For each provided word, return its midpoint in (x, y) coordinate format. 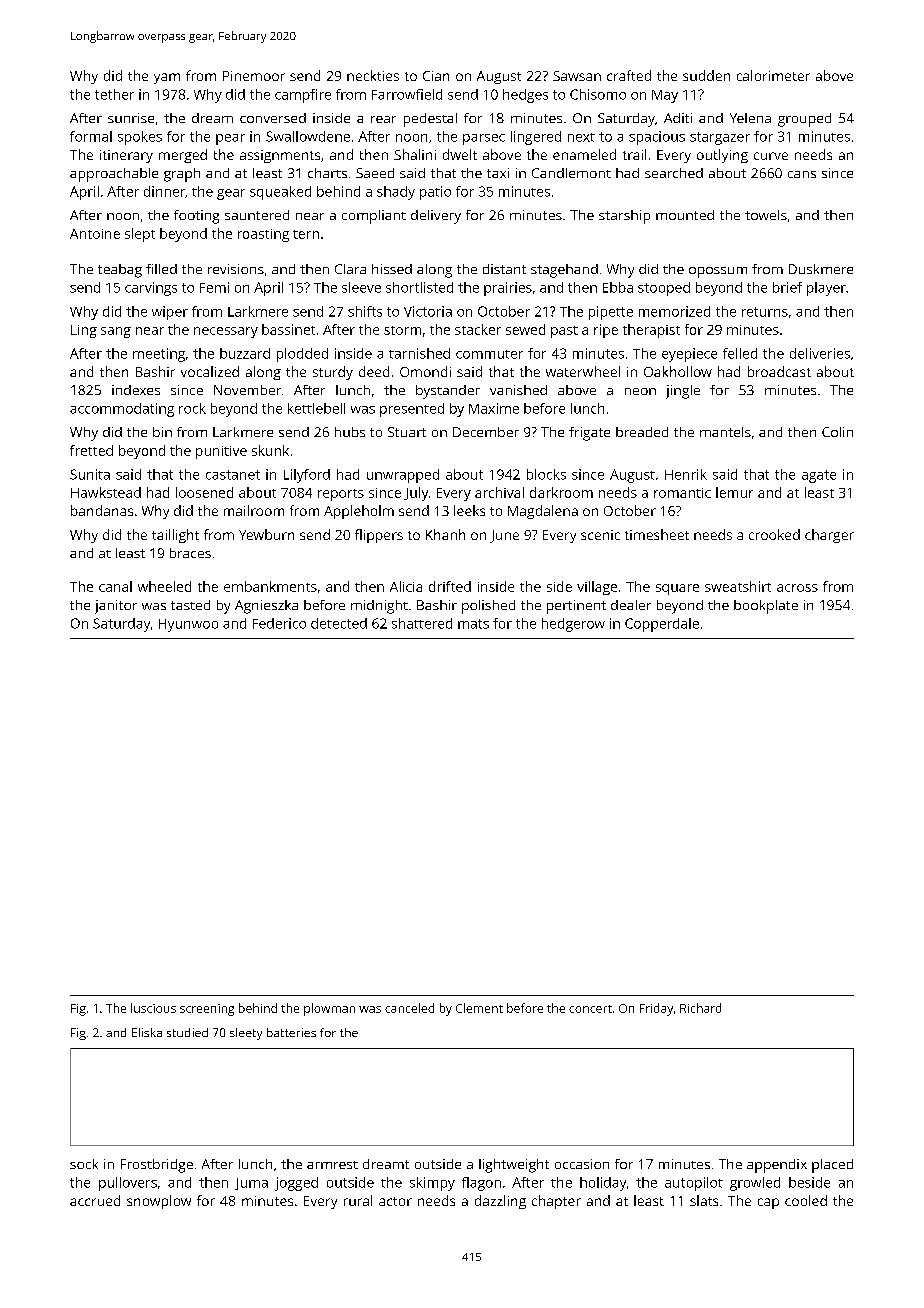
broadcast (779, 371)
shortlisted (419, 287)
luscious (153, 1008)
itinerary (126, 156)
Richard (700, 1008)
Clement (479, 1008)
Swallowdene (308, 136)
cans (802, 174)
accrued (95, 1200)
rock (192, 408)
